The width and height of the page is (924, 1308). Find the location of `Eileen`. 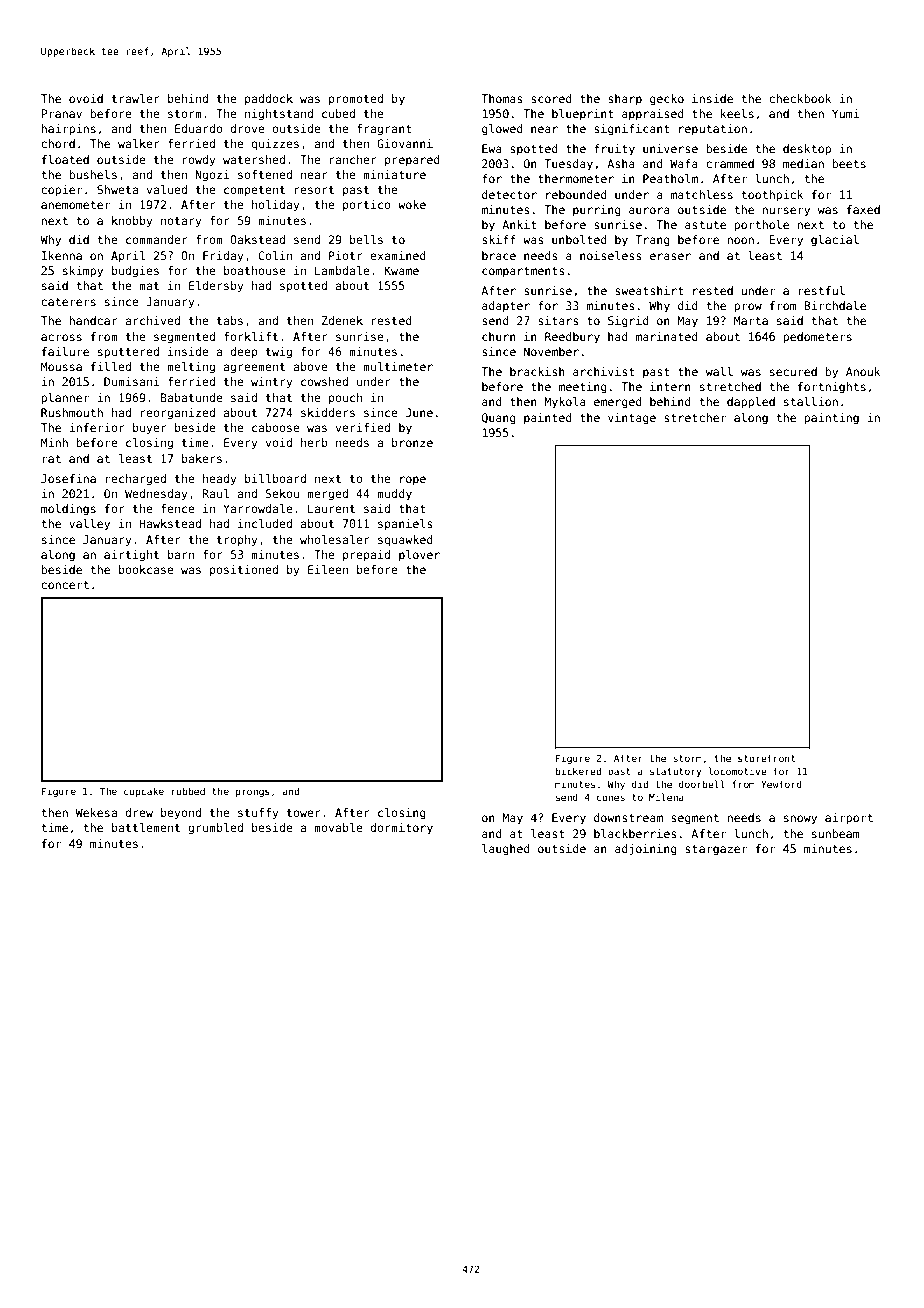

Eileen is located at coordinates (328, 569).
